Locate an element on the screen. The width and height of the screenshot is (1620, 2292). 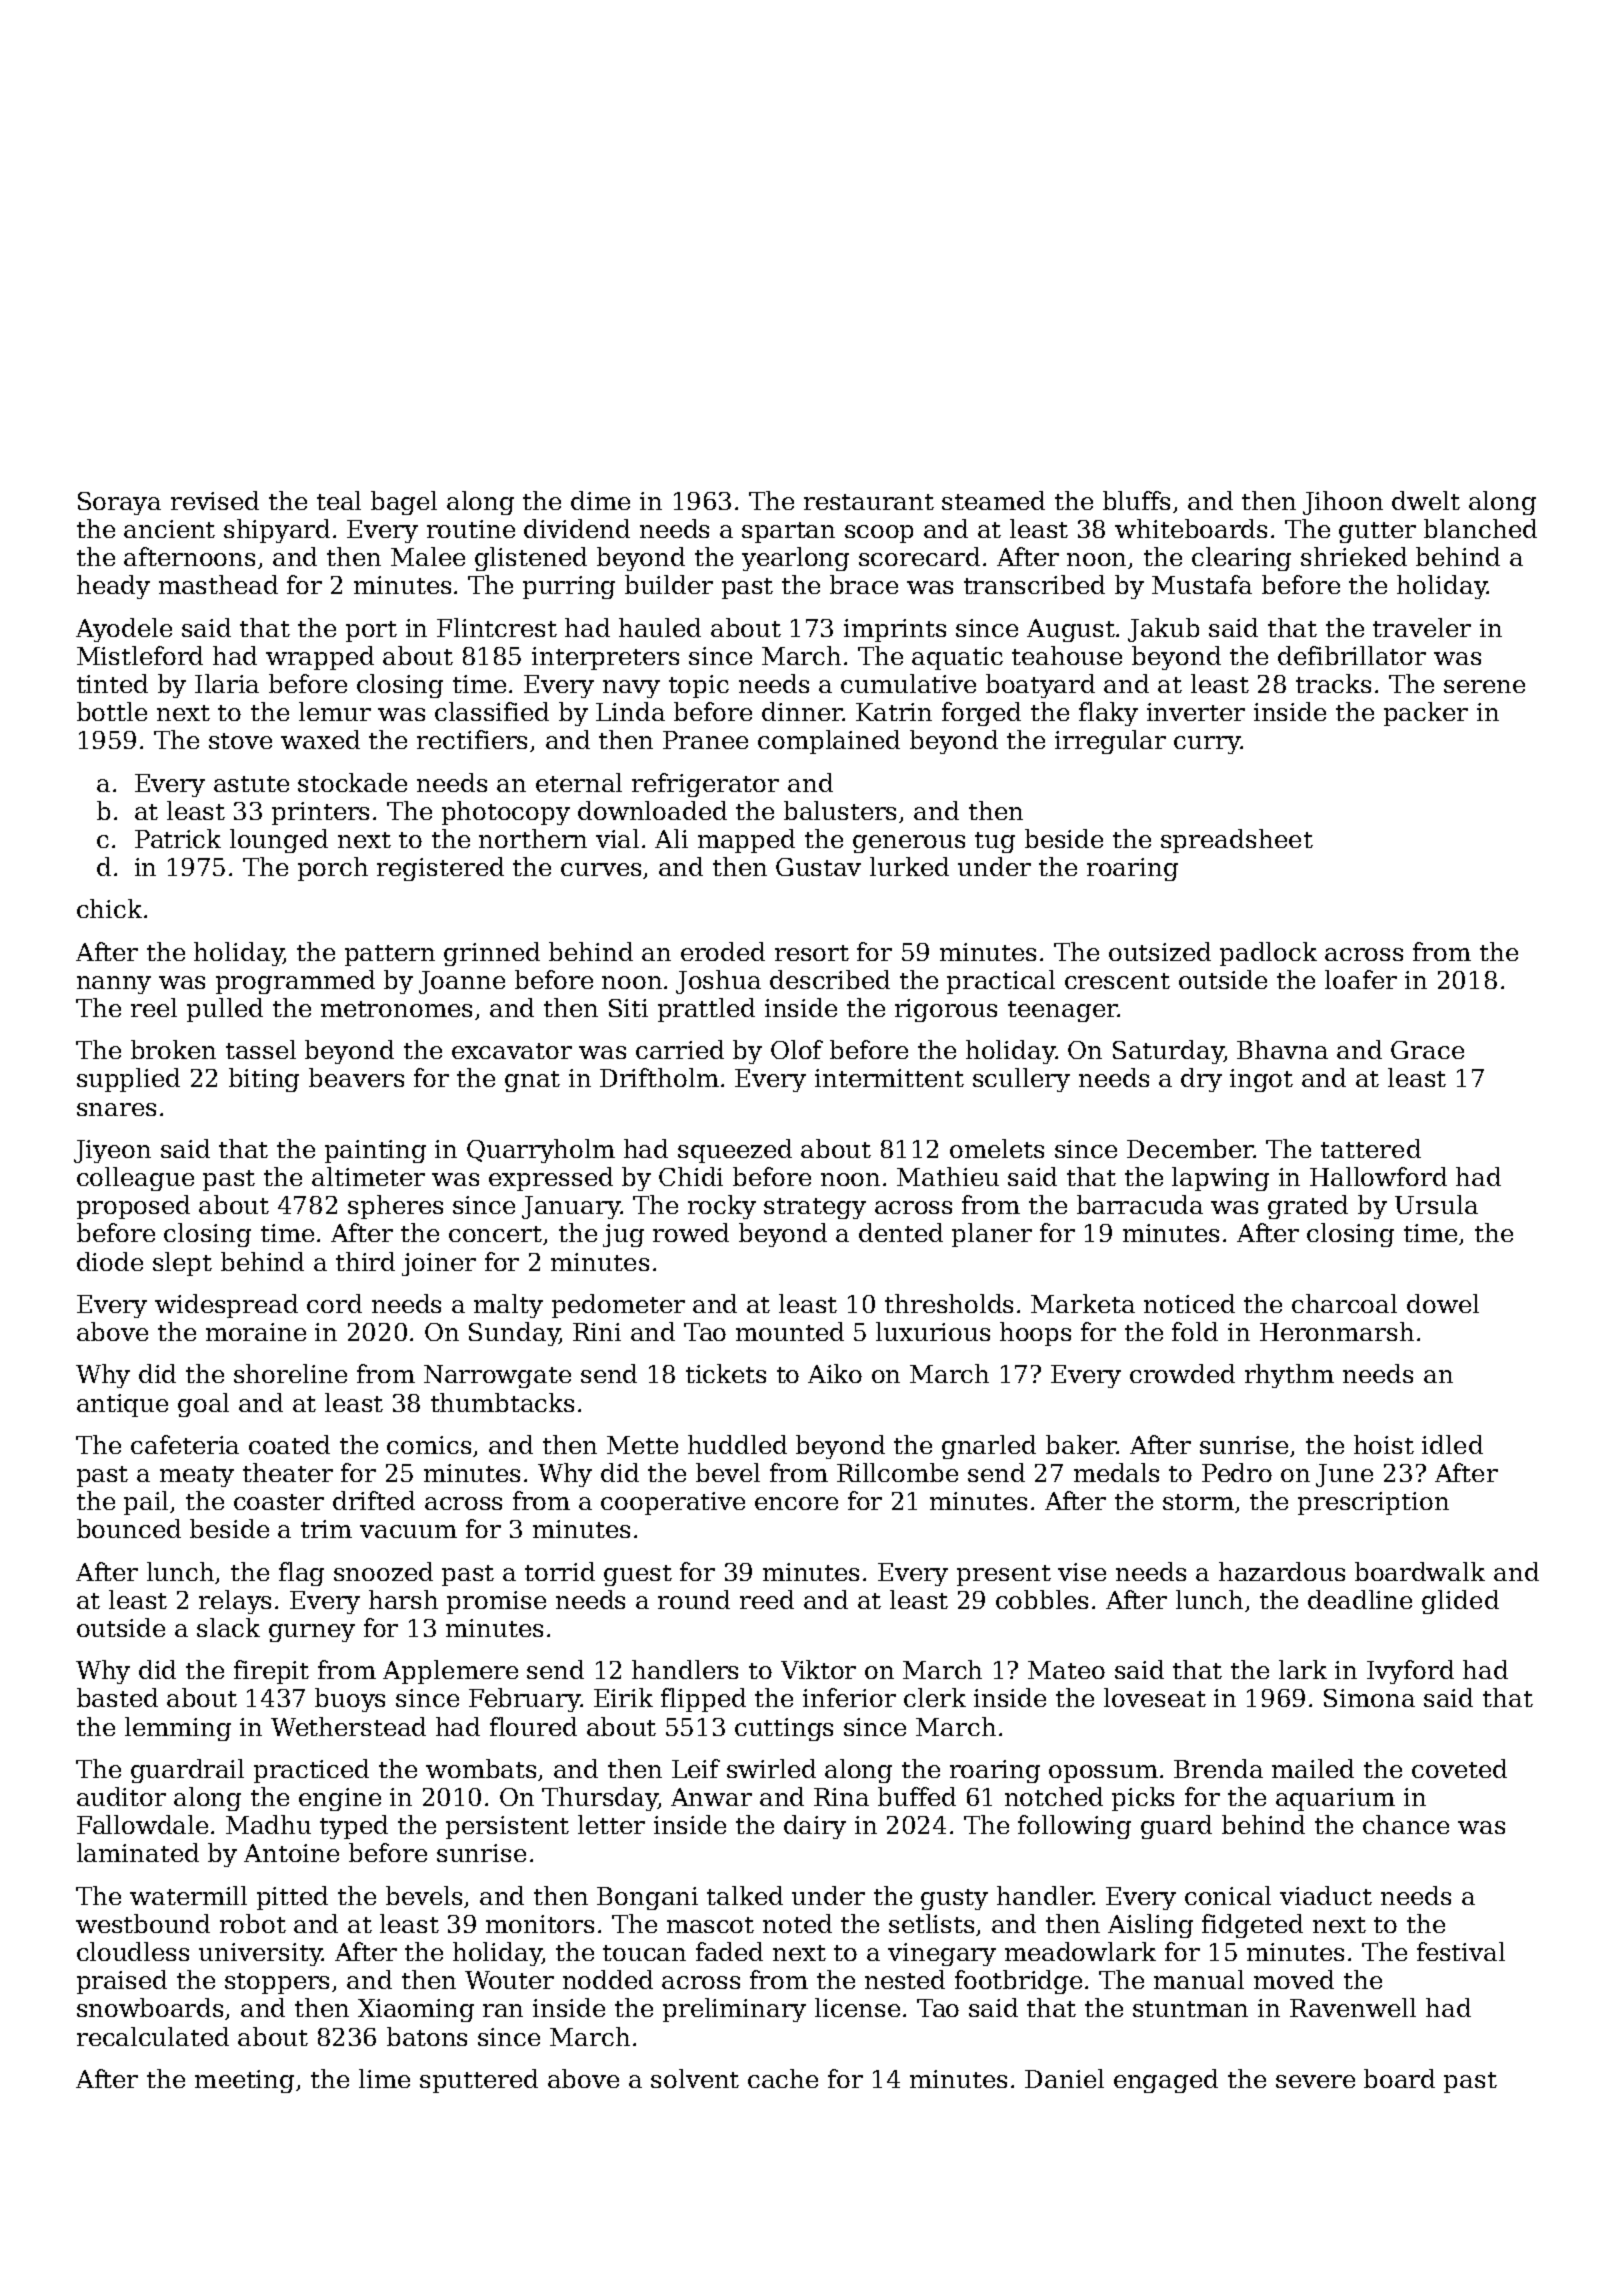
mapped is located at coordinates (746, 841).
